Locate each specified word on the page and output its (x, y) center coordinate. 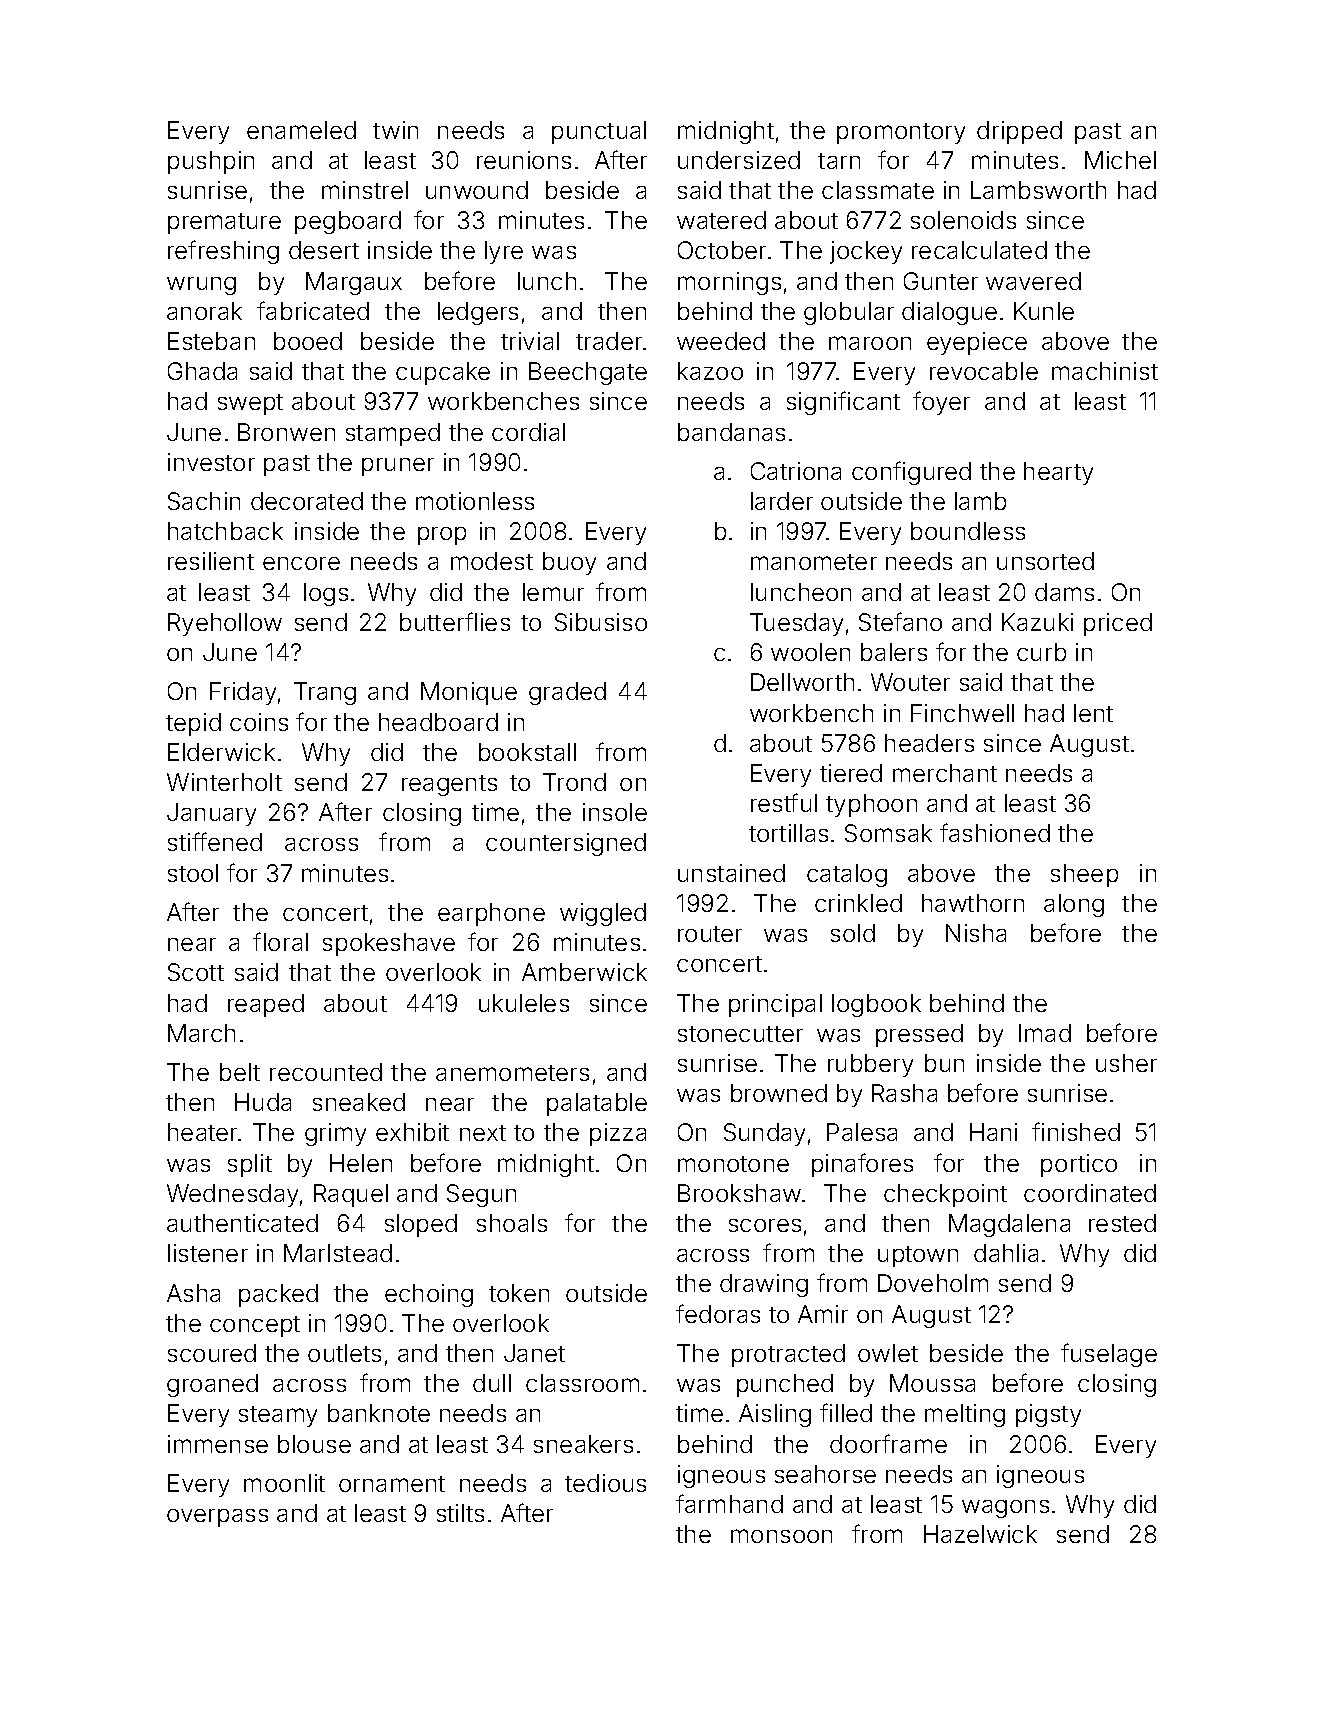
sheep (1084, 875)
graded (567, 693)
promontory (901, 133)
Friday (243, 693)
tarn (839, 161)
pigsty (1048, 1415)
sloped (421, 1225)
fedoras (718, 1313)
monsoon (781, 1536)
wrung (201, 286)
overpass (217, 1518)
